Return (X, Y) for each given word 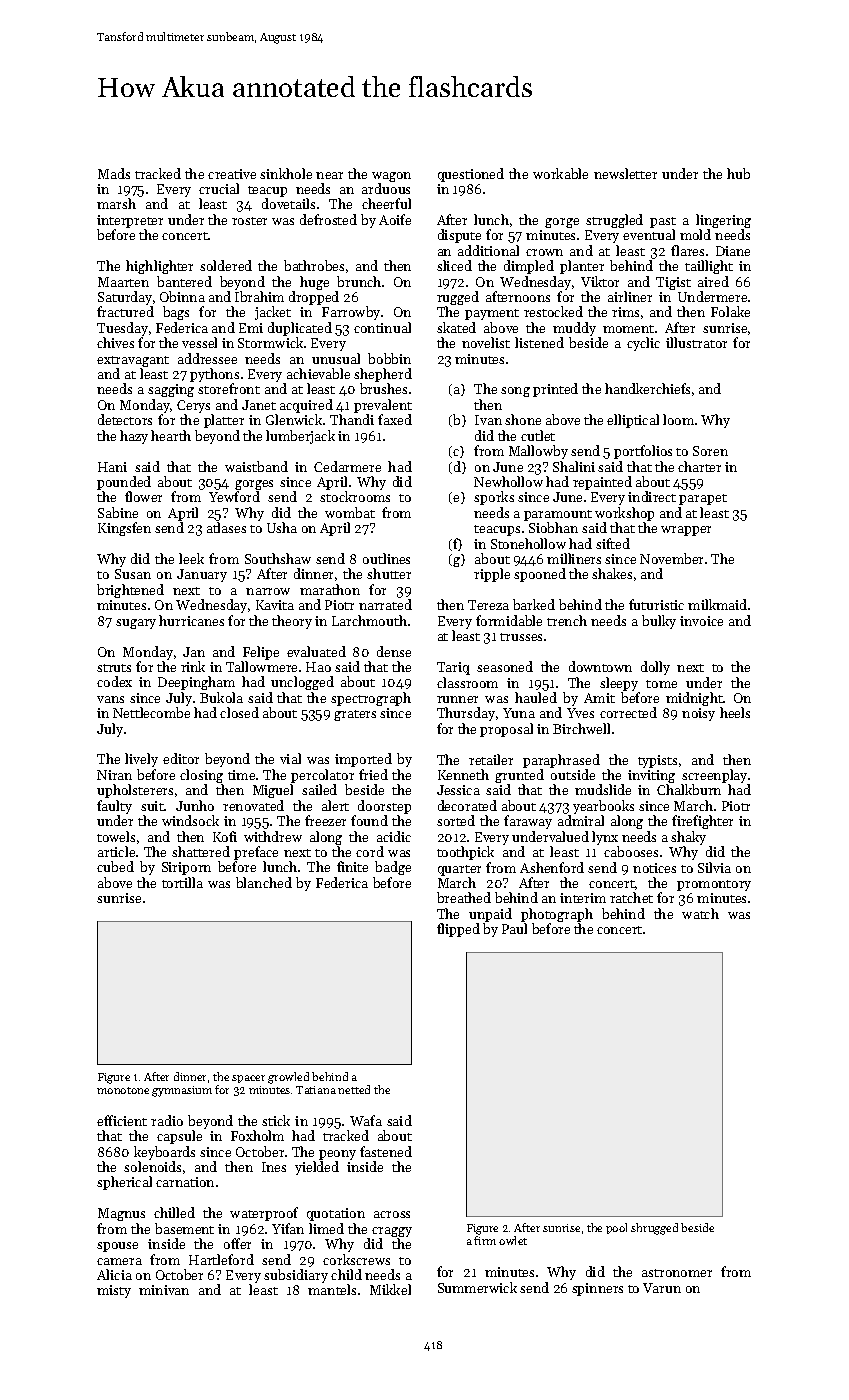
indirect (652, 496)
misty (114, 1291)
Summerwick (477, 1287)
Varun (662, 1288)
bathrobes (314, 265)
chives (115, 342)
